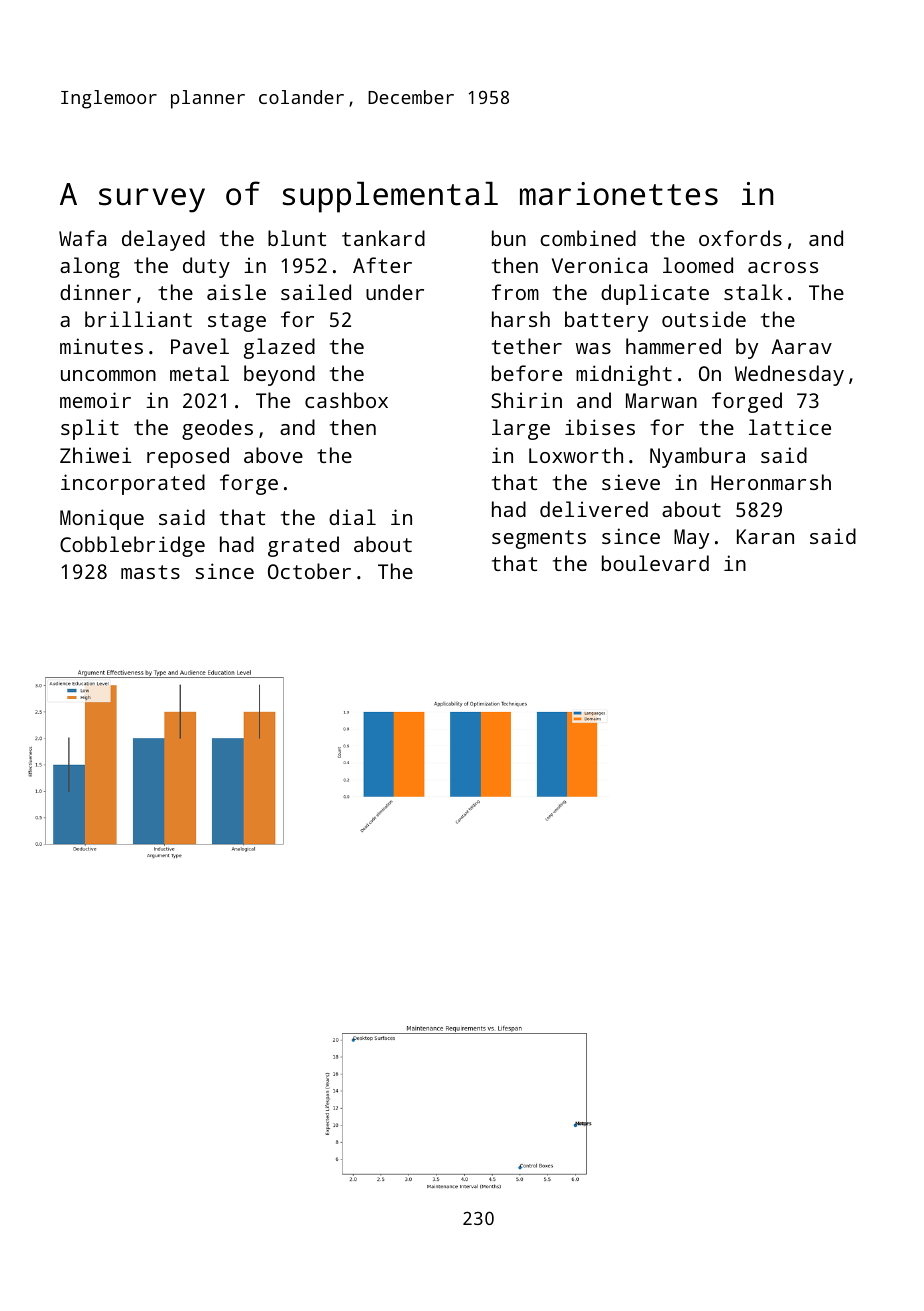  I want to click on metal, so click(199, 373).
